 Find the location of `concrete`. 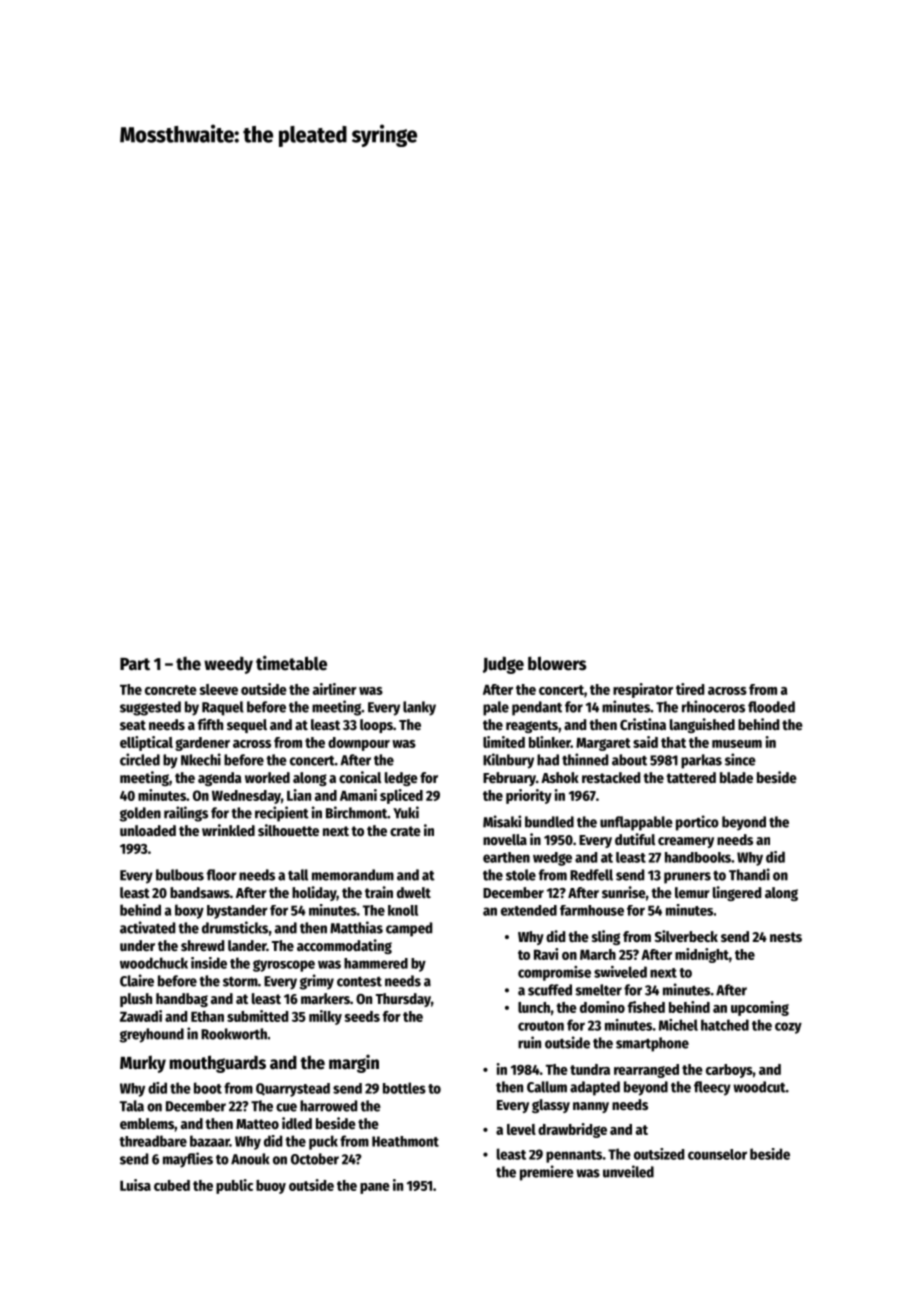

concrete is located at coordinates (171, 690).
